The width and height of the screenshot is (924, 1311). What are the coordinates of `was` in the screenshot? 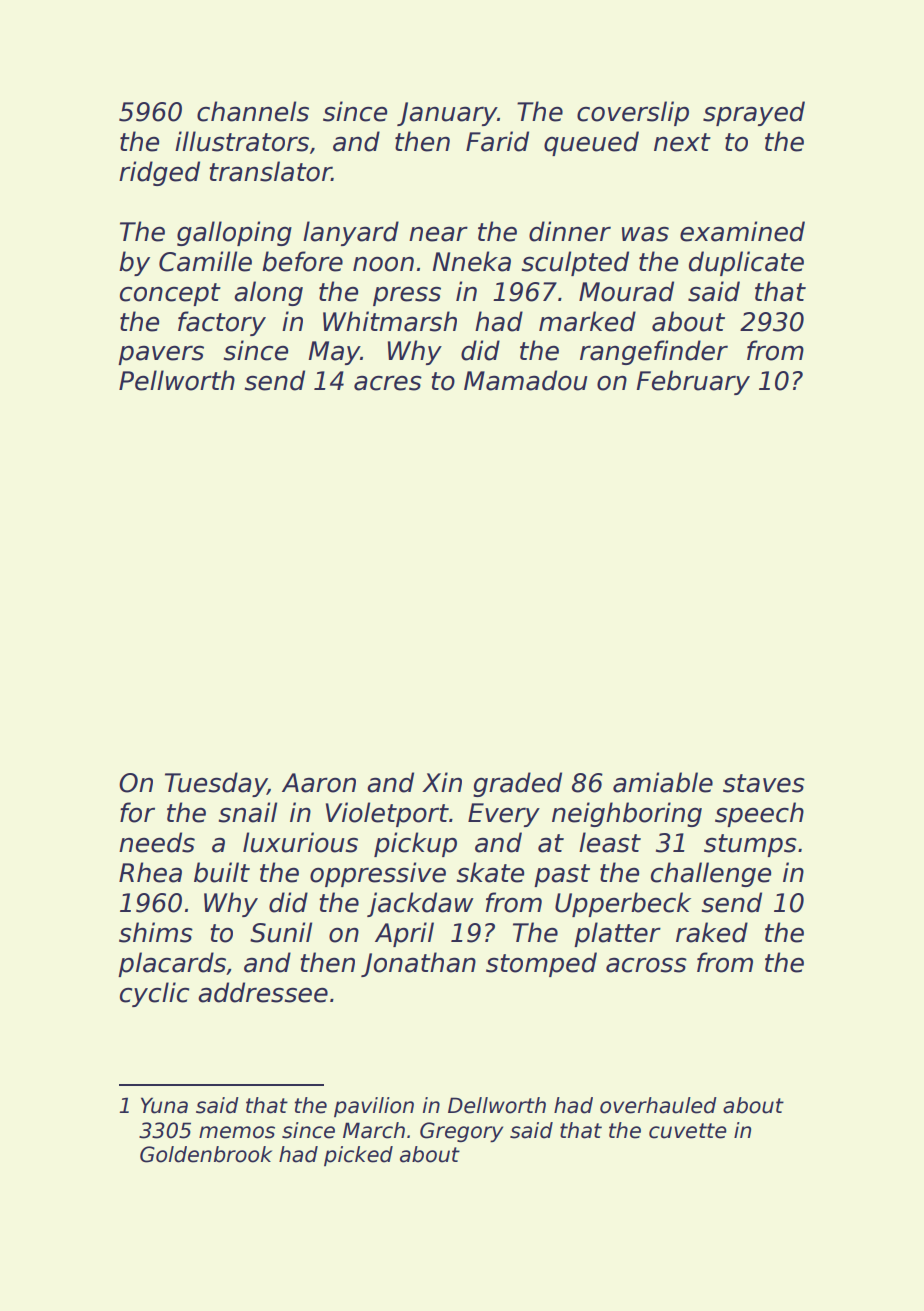 It's located at (645, 234).
